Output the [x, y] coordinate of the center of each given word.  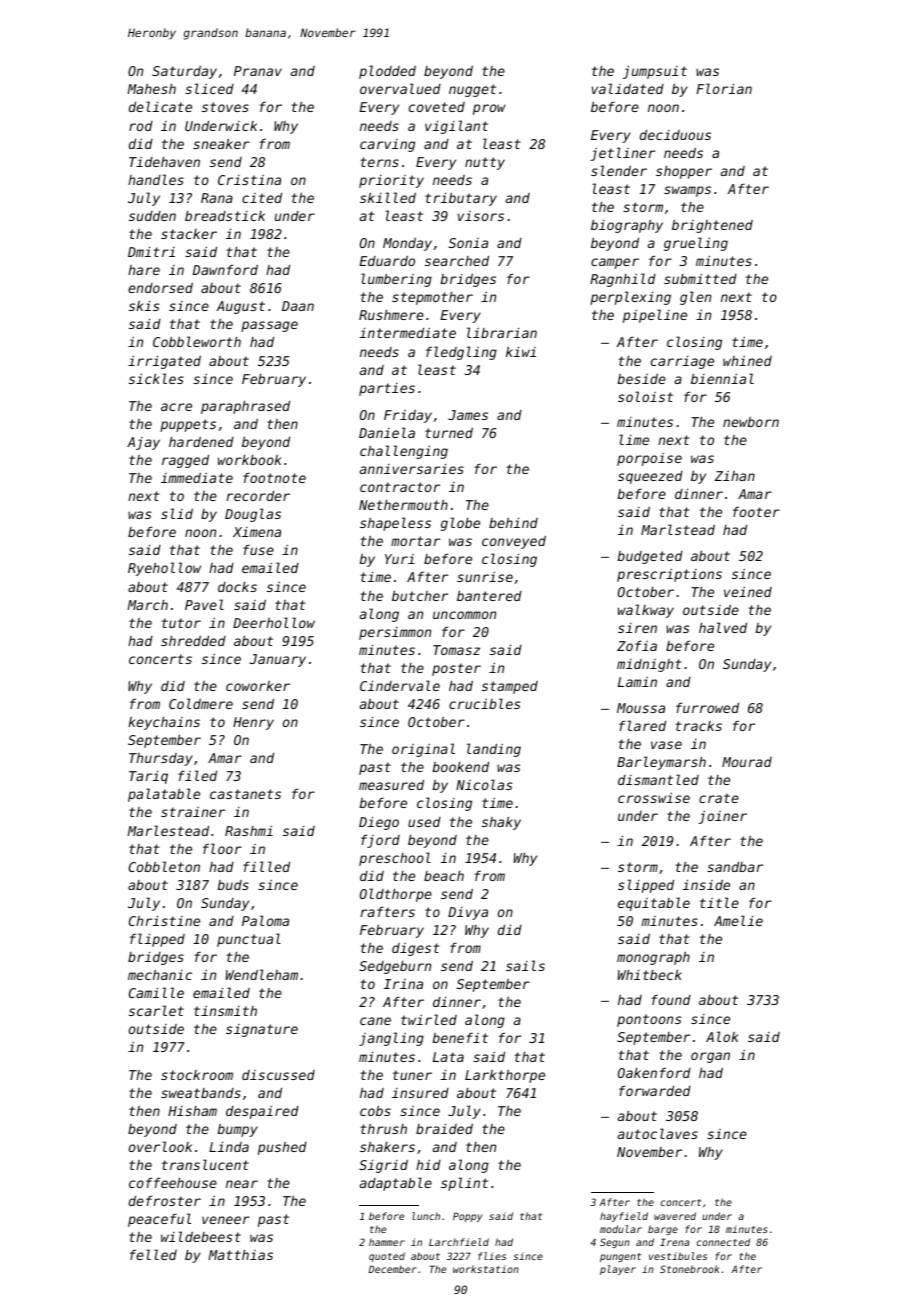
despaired [262, 1112]
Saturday [184, 72]
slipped [646, 886]
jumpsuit [655, 72]
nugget [472, 90]
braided [444, 1129]
